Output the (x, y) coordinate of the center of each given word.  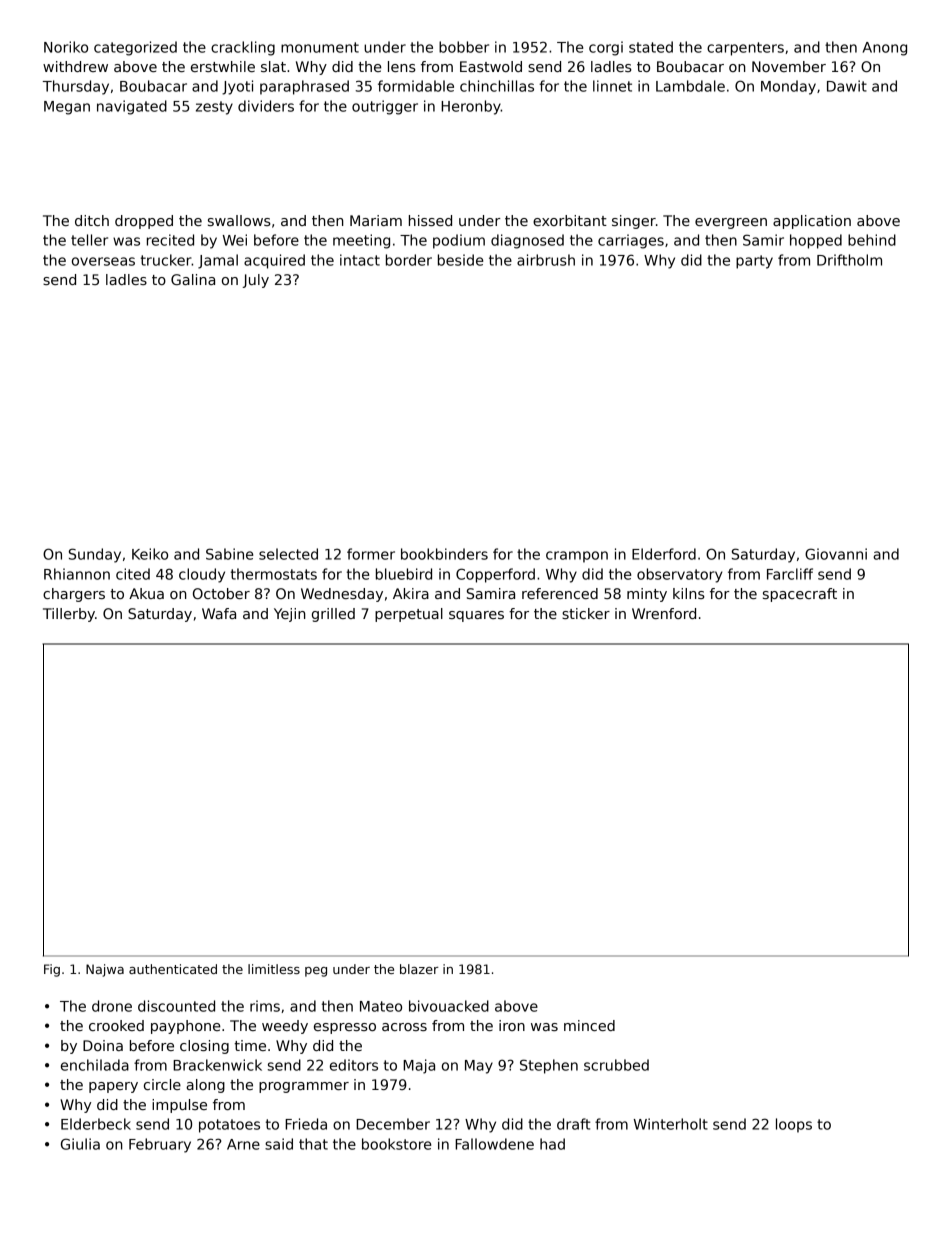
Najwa (105, 970)
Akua (146, 593)
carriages (631, 241)
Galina (193, 279)
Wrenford (664, 613)
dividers (266, 106)
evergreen (731, 223)
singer (634, 222)
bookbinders (444, 554)
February (160, 1145)
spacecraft (800, 595)
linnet (612, 86)
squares (476, 616)
